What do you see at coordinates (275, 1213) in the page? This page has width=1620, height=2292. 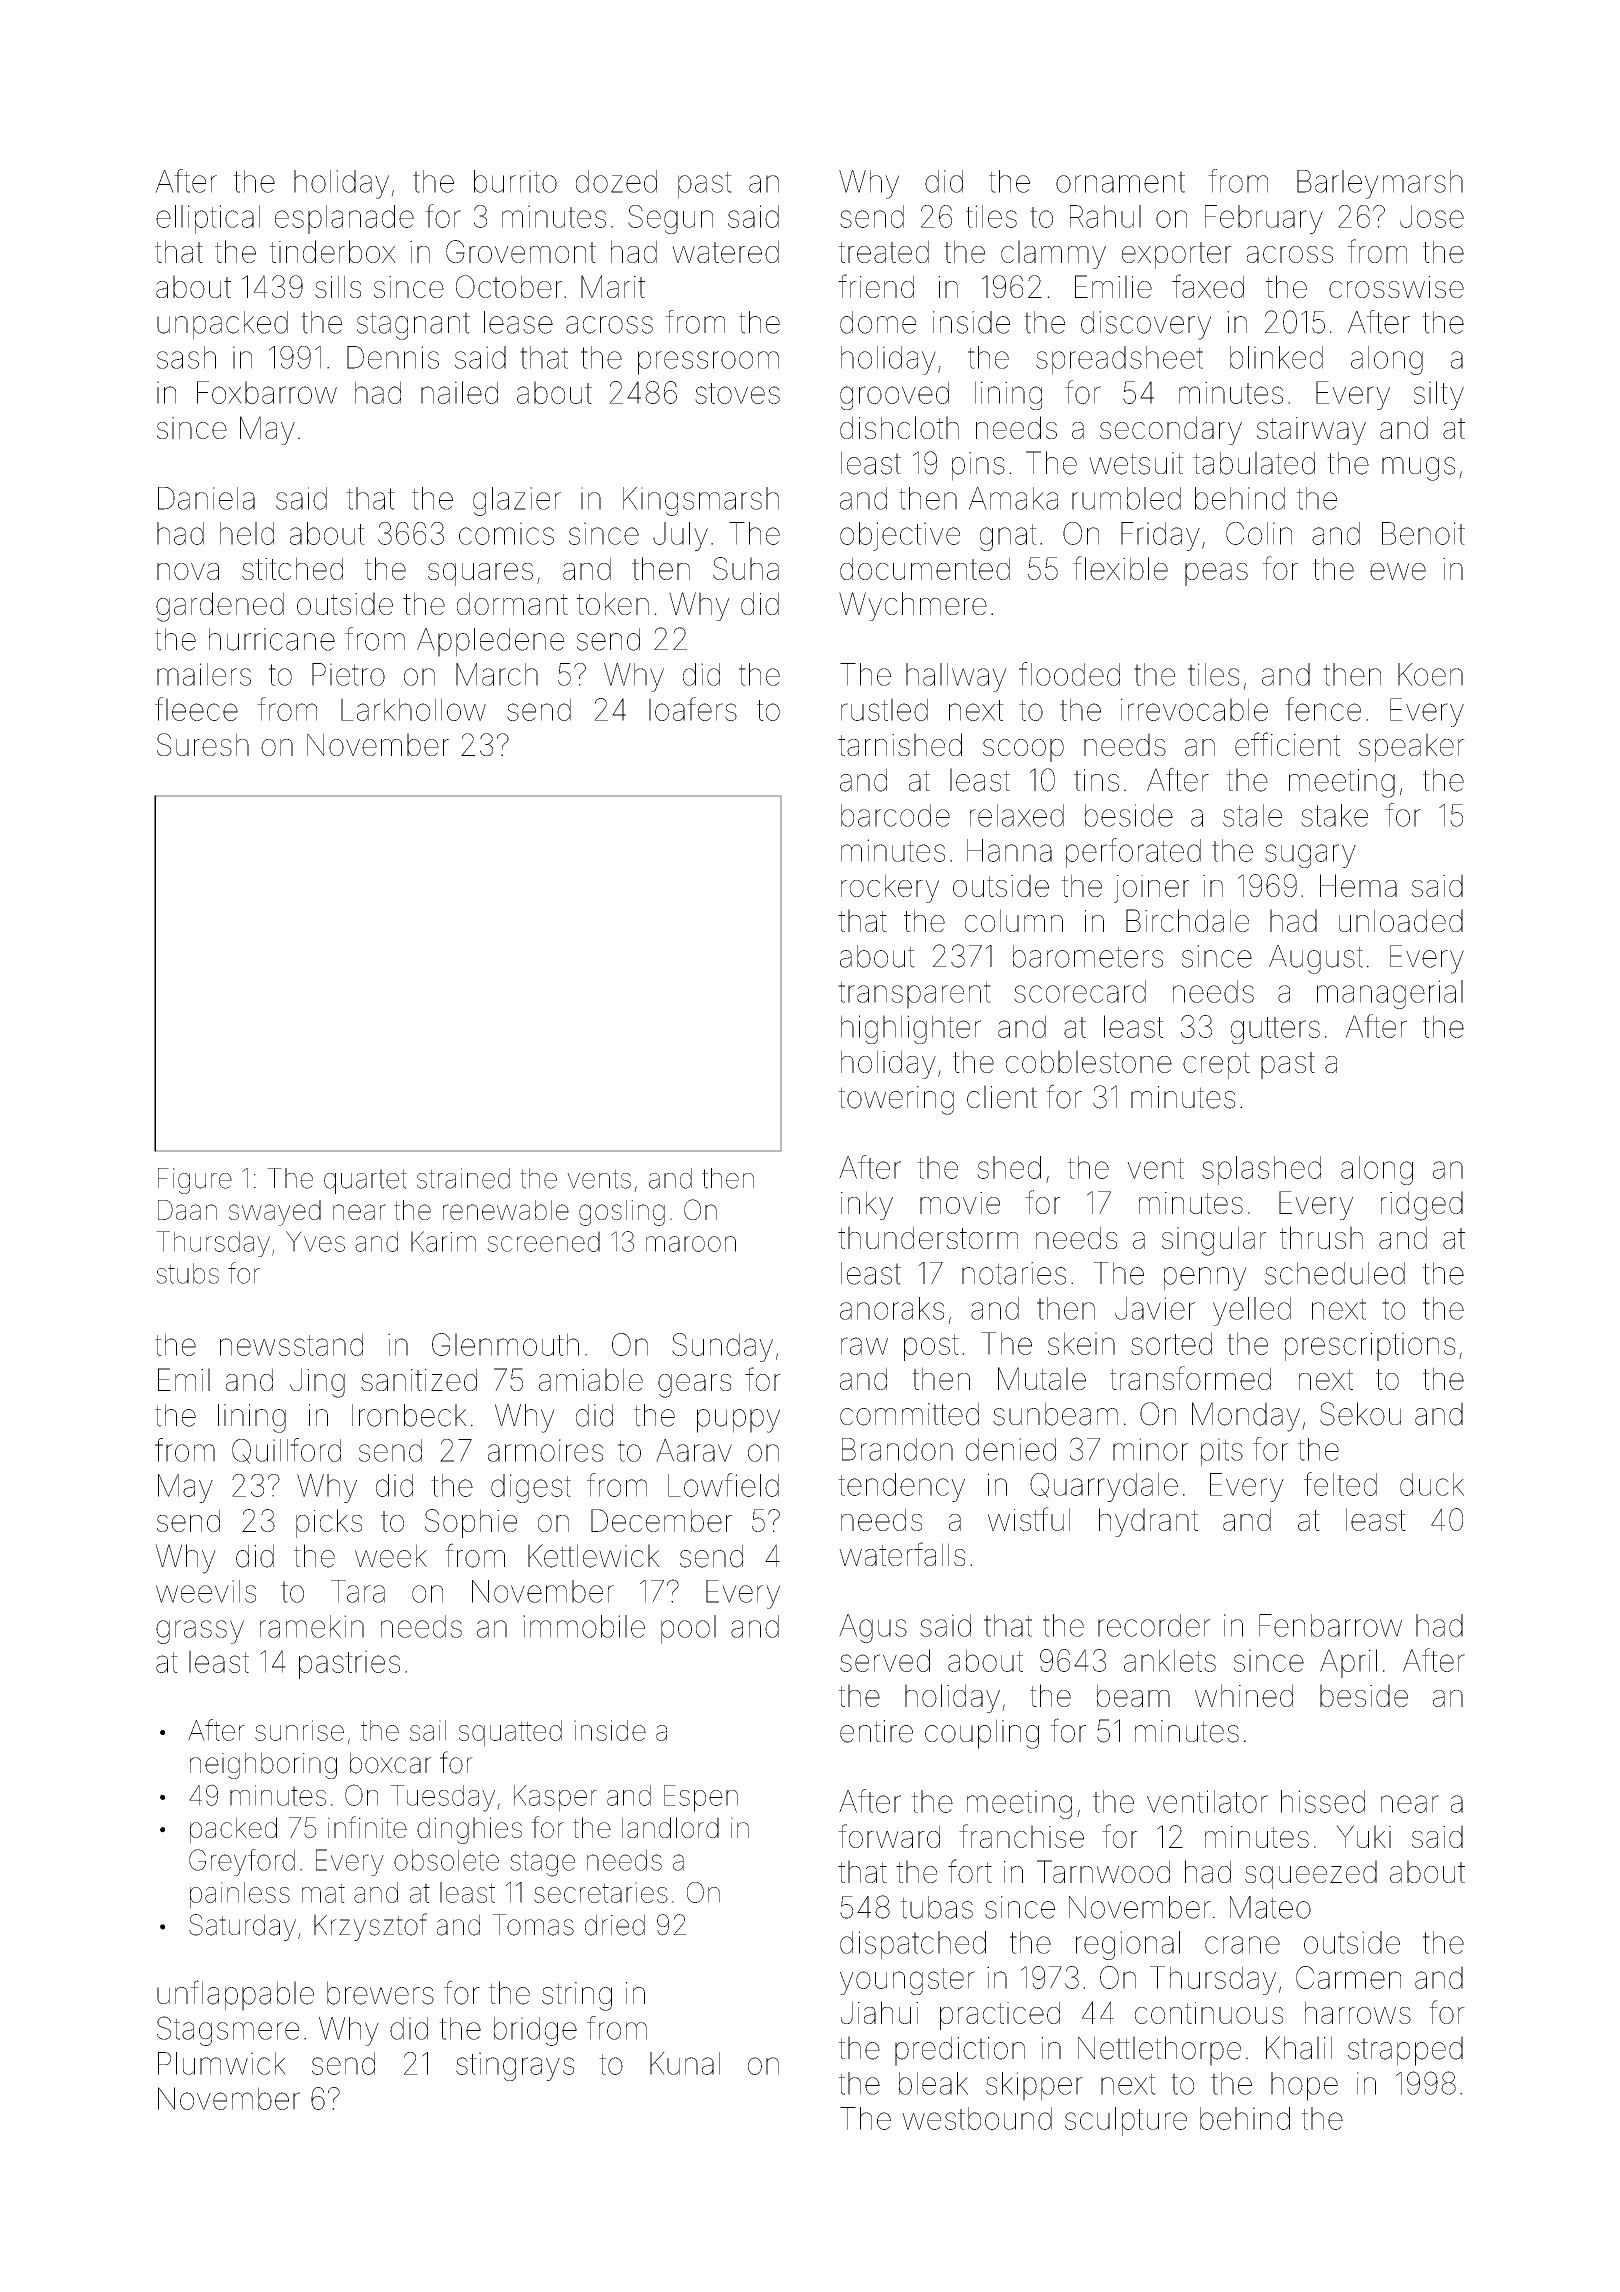 I see `swayed` at bounding box center [275, 1213].
